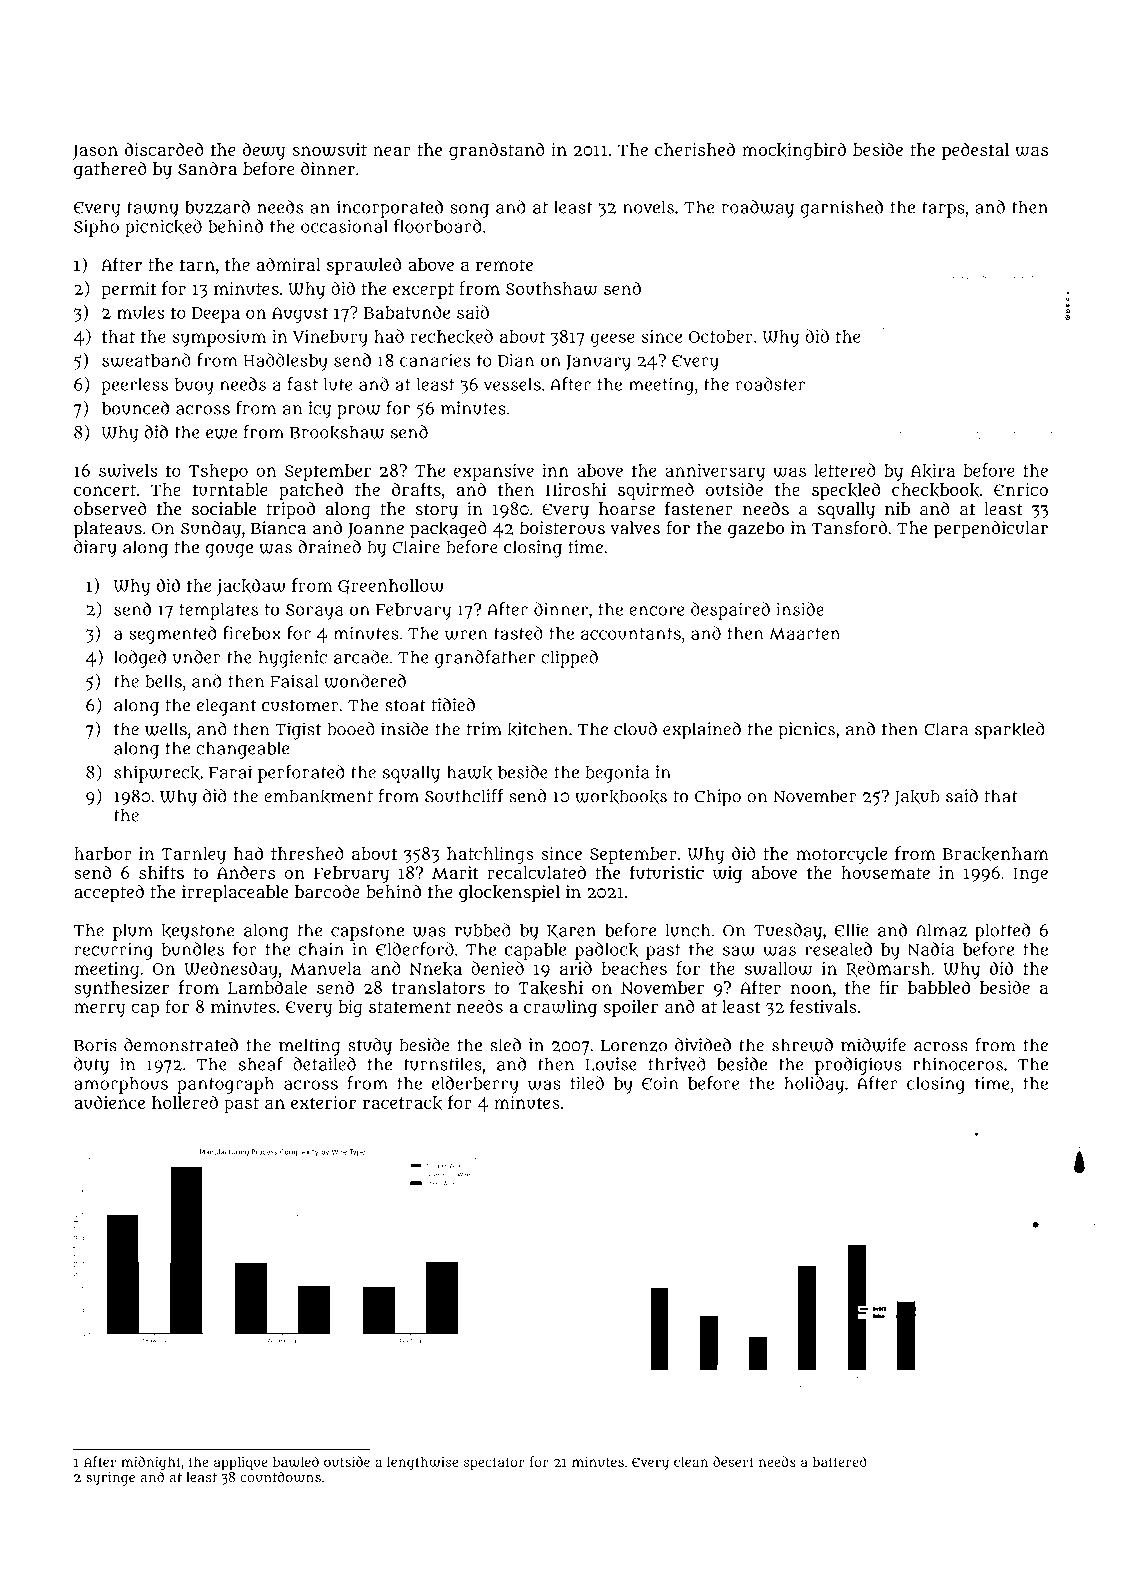 The image size is (1122, 1587). I want to click on Almaz, so click(941, 930).
